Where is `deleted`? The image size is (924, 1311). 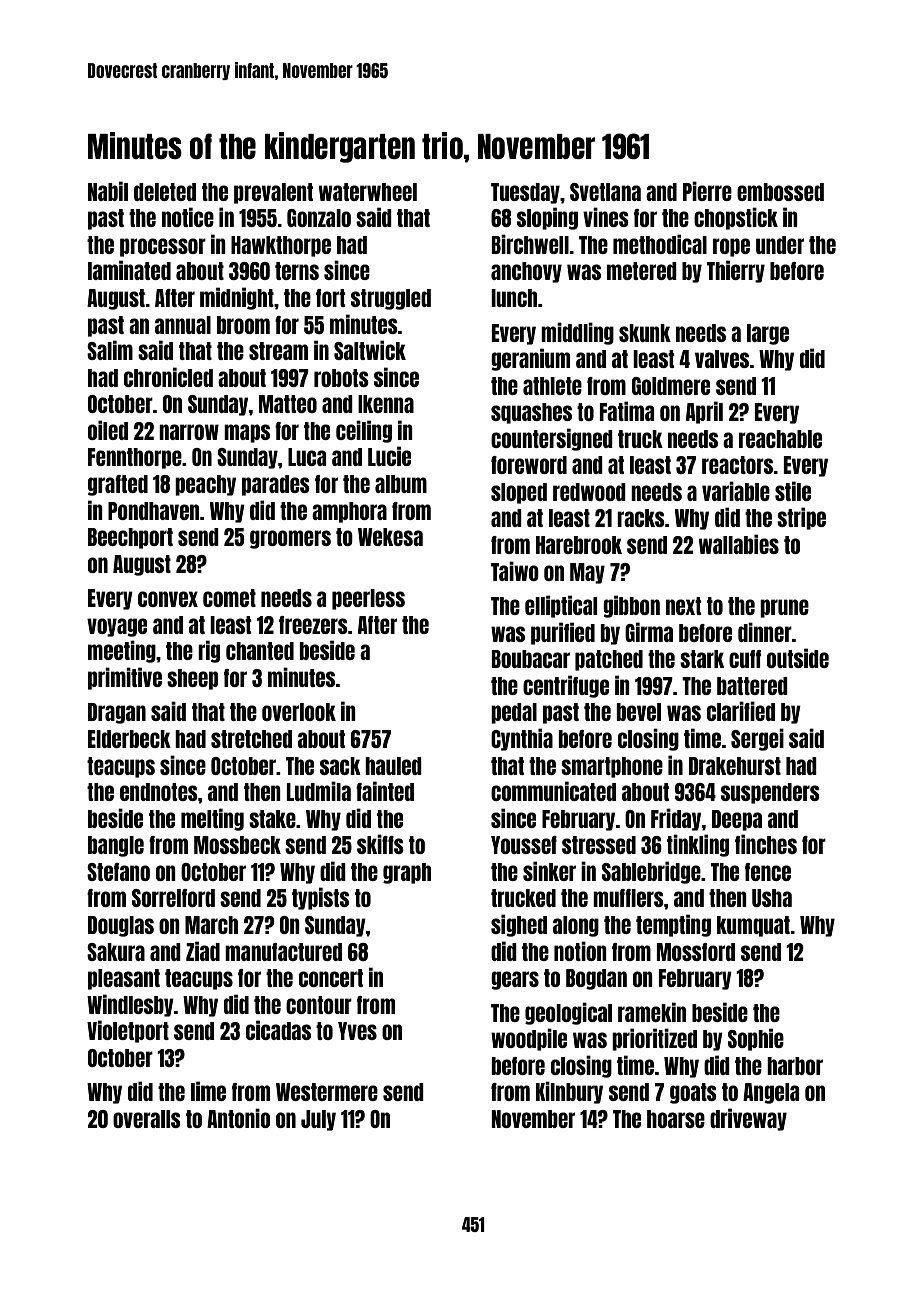
deleted is located at coordinates (165, 192).
